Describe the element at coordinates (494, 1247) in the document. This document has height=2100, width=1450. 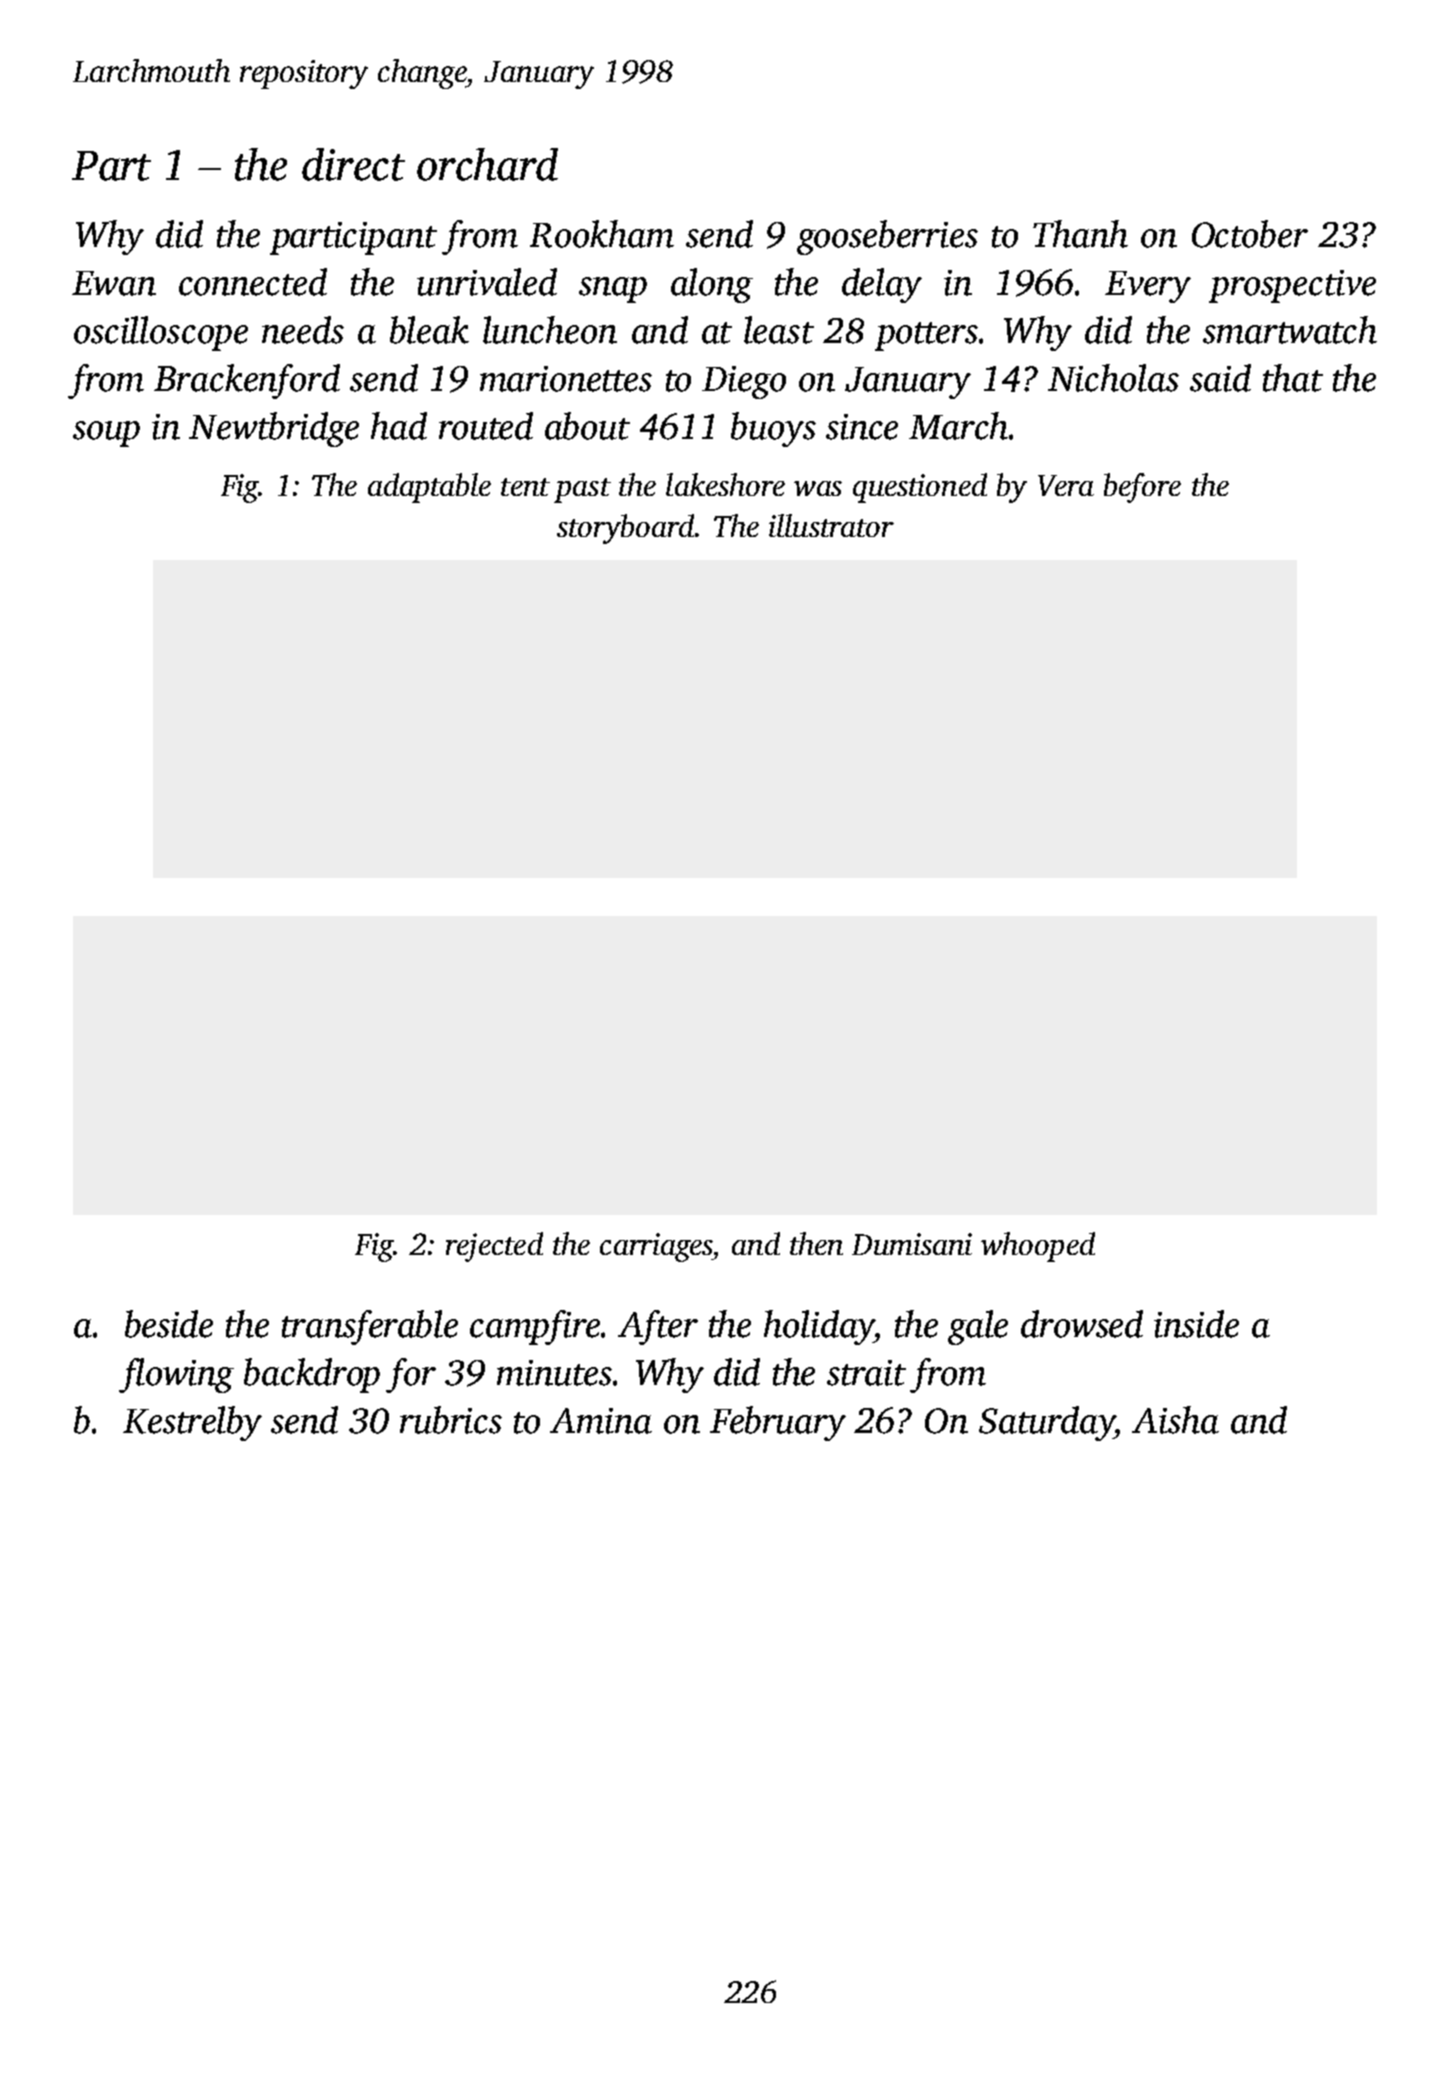
I see `rejected` at that location.
